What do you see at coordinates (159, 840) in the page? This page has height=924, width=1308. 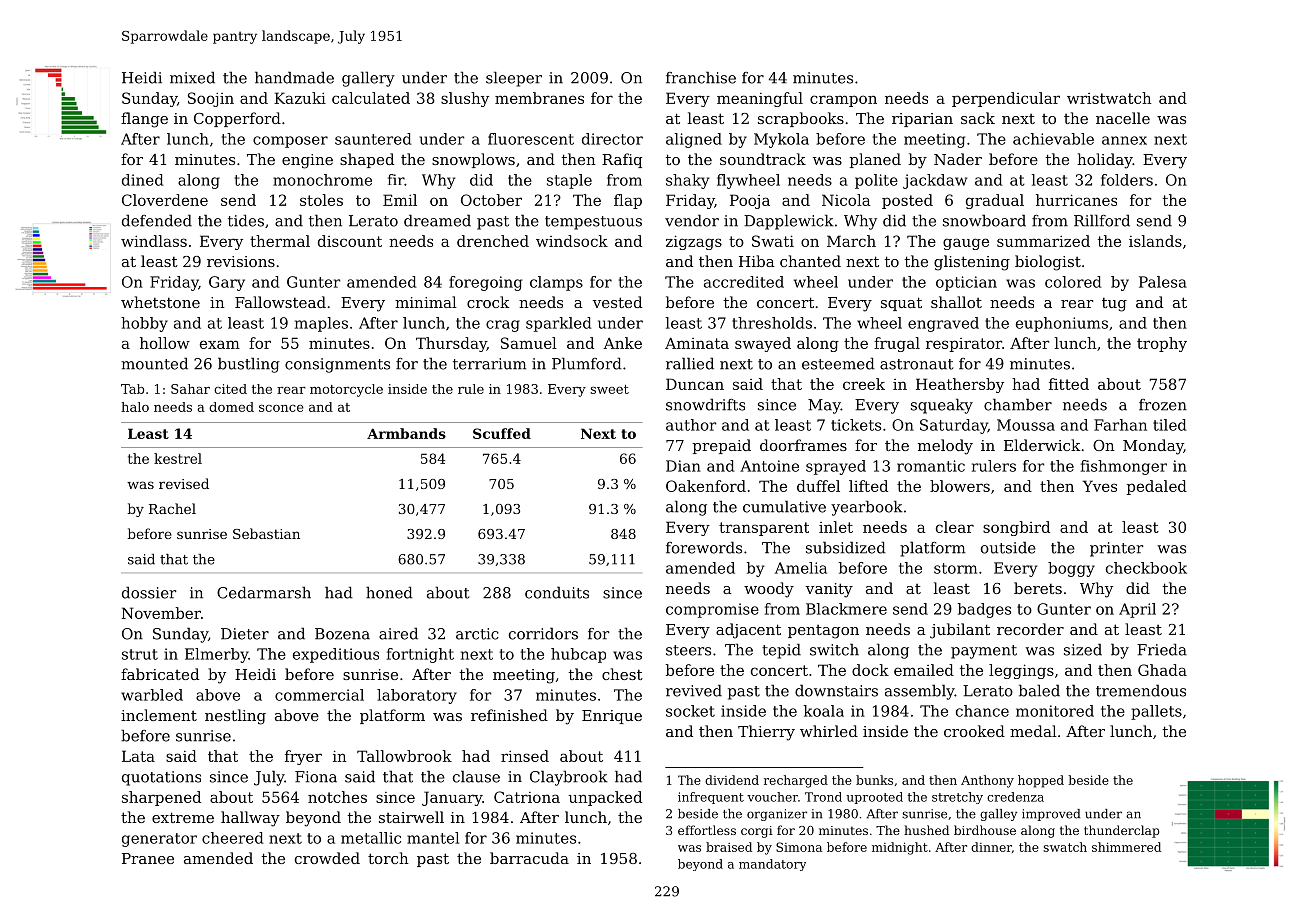 I see `generator` at bounding box center [159, 840].
